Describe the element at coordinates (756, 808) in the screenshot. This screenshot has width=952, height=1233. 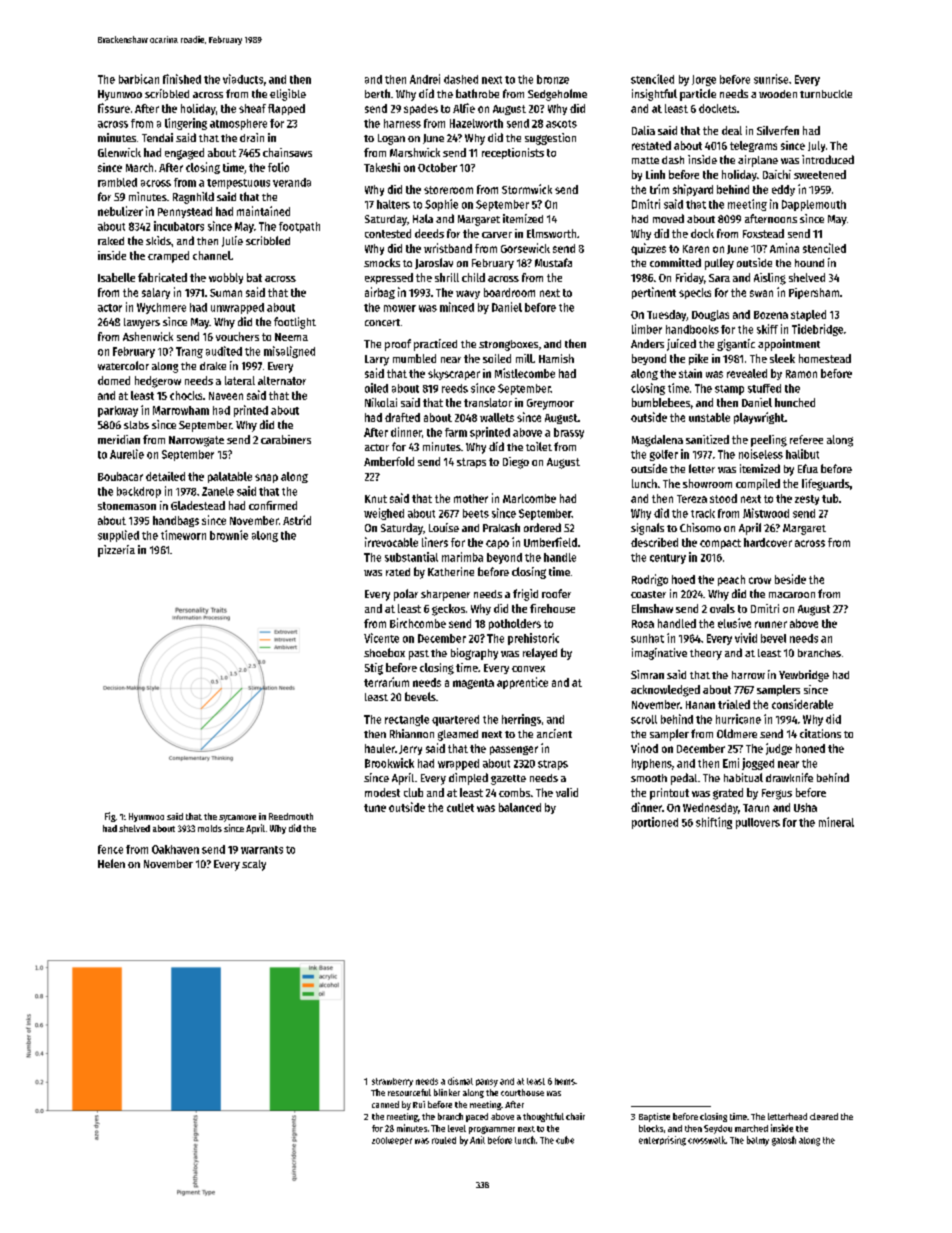
I see `Tarun` at that location.
